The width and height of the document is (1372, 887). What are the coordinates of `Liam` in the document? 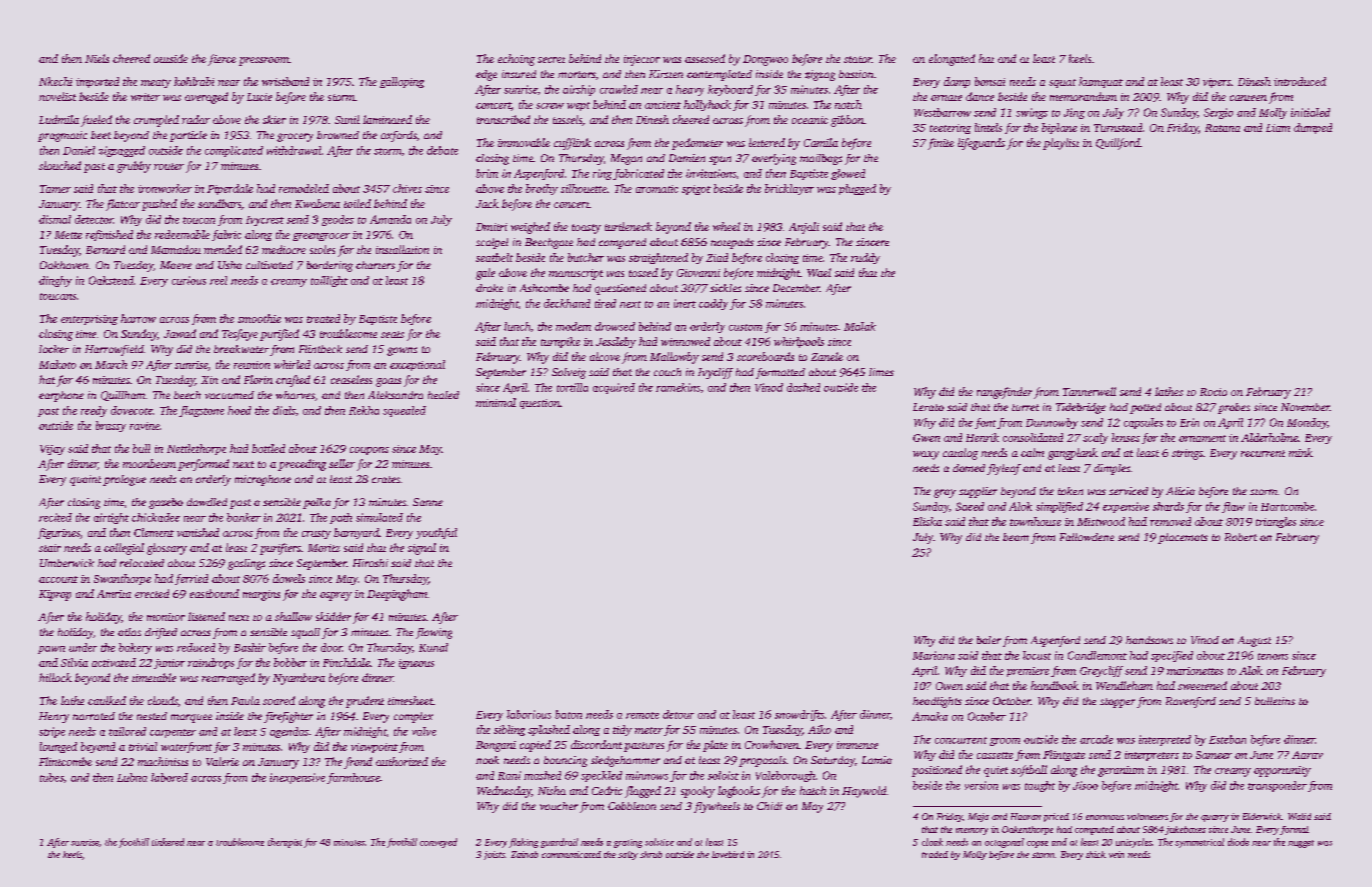 It's located at (1278, 128).
